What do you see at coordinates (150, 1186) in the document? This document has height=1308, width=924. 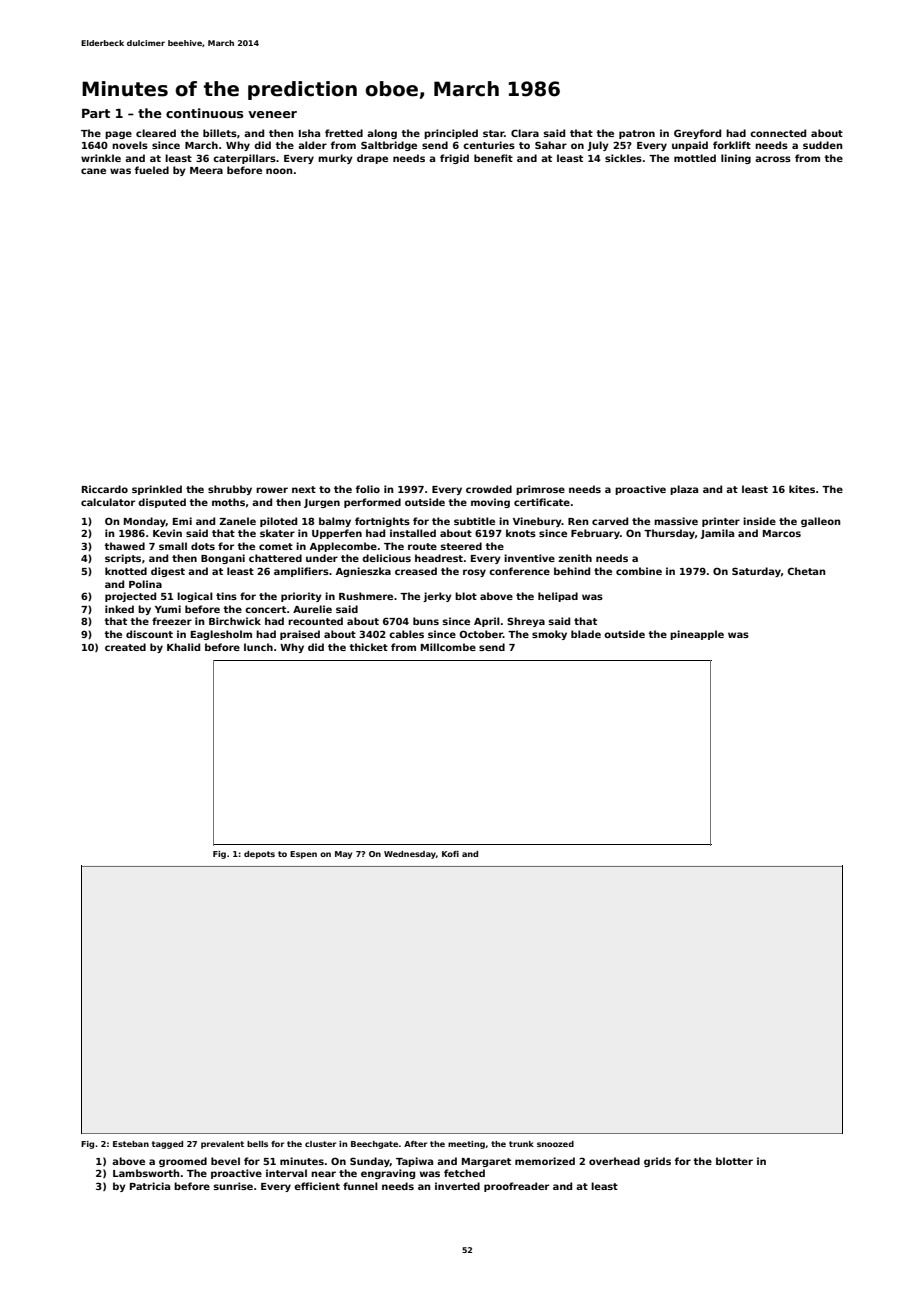 I see `Patricia` at bounding box center [150, 1186].
